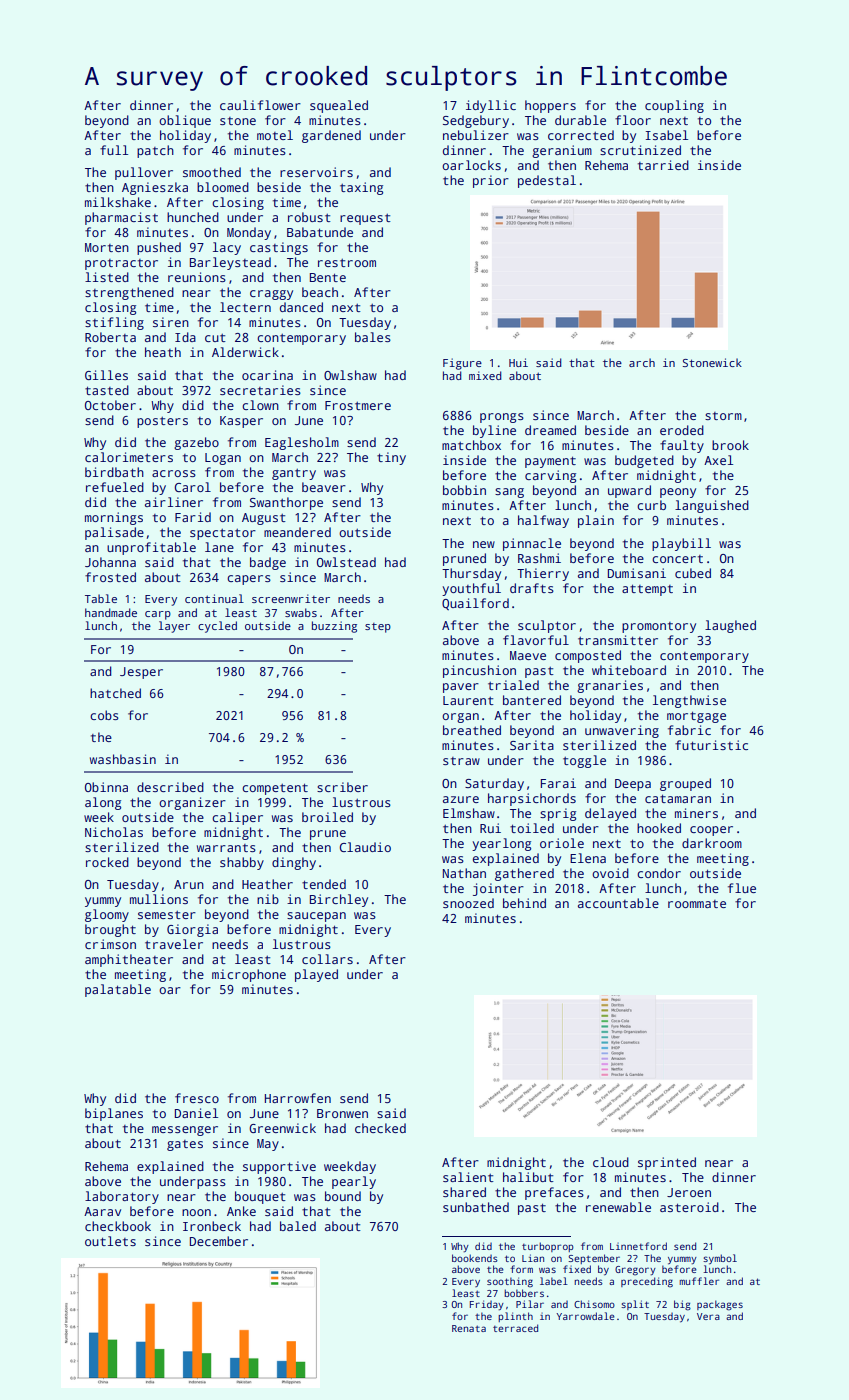 This document has width=849, height=1400. I want to click on trialed, so click(513, 685).
